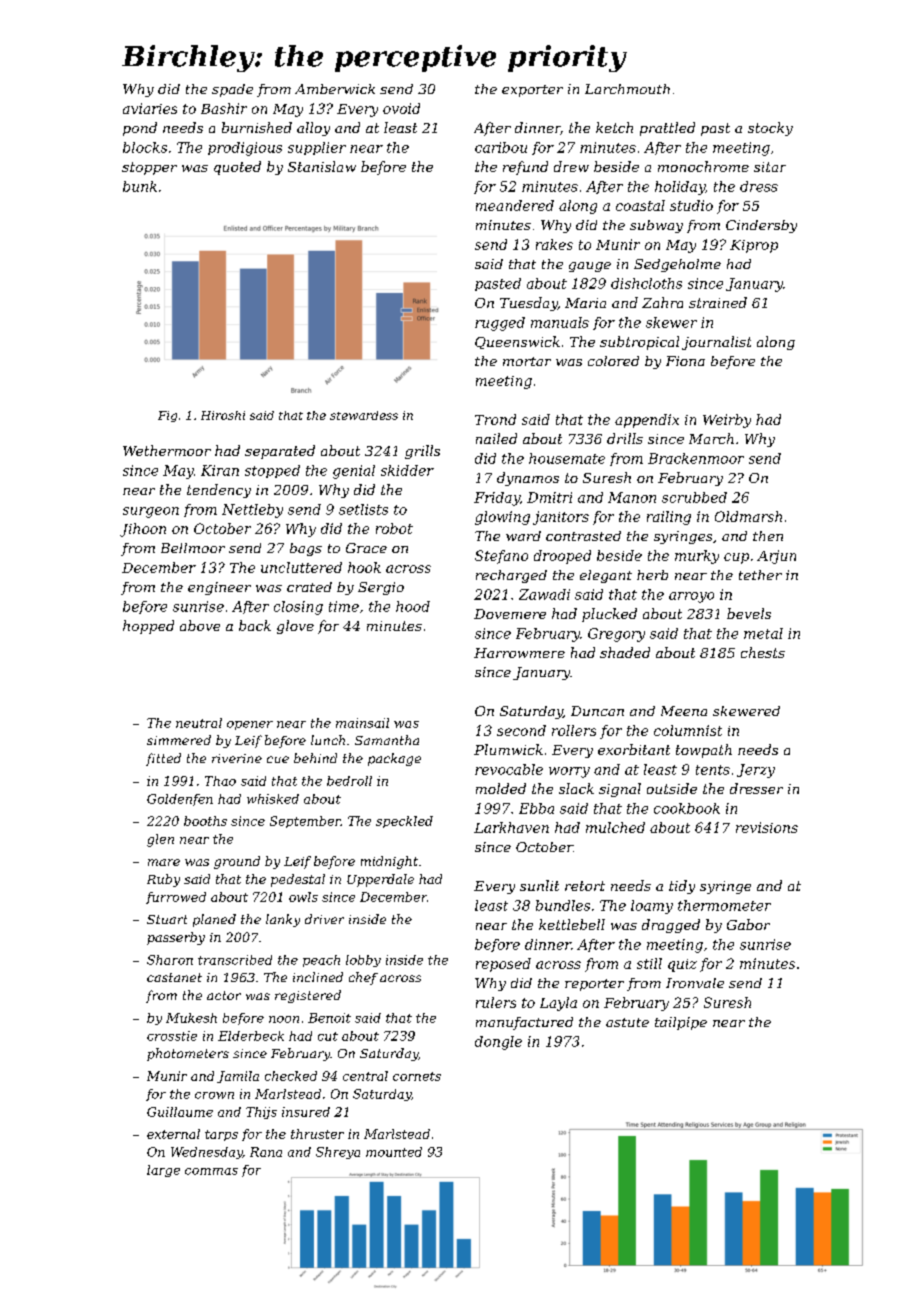 Image resolution: width=924 pixels, height=1308 pixels. What do you see at coordinates (770, 129) in the page?
I see `stocky` at bounding box center [770, 129].
